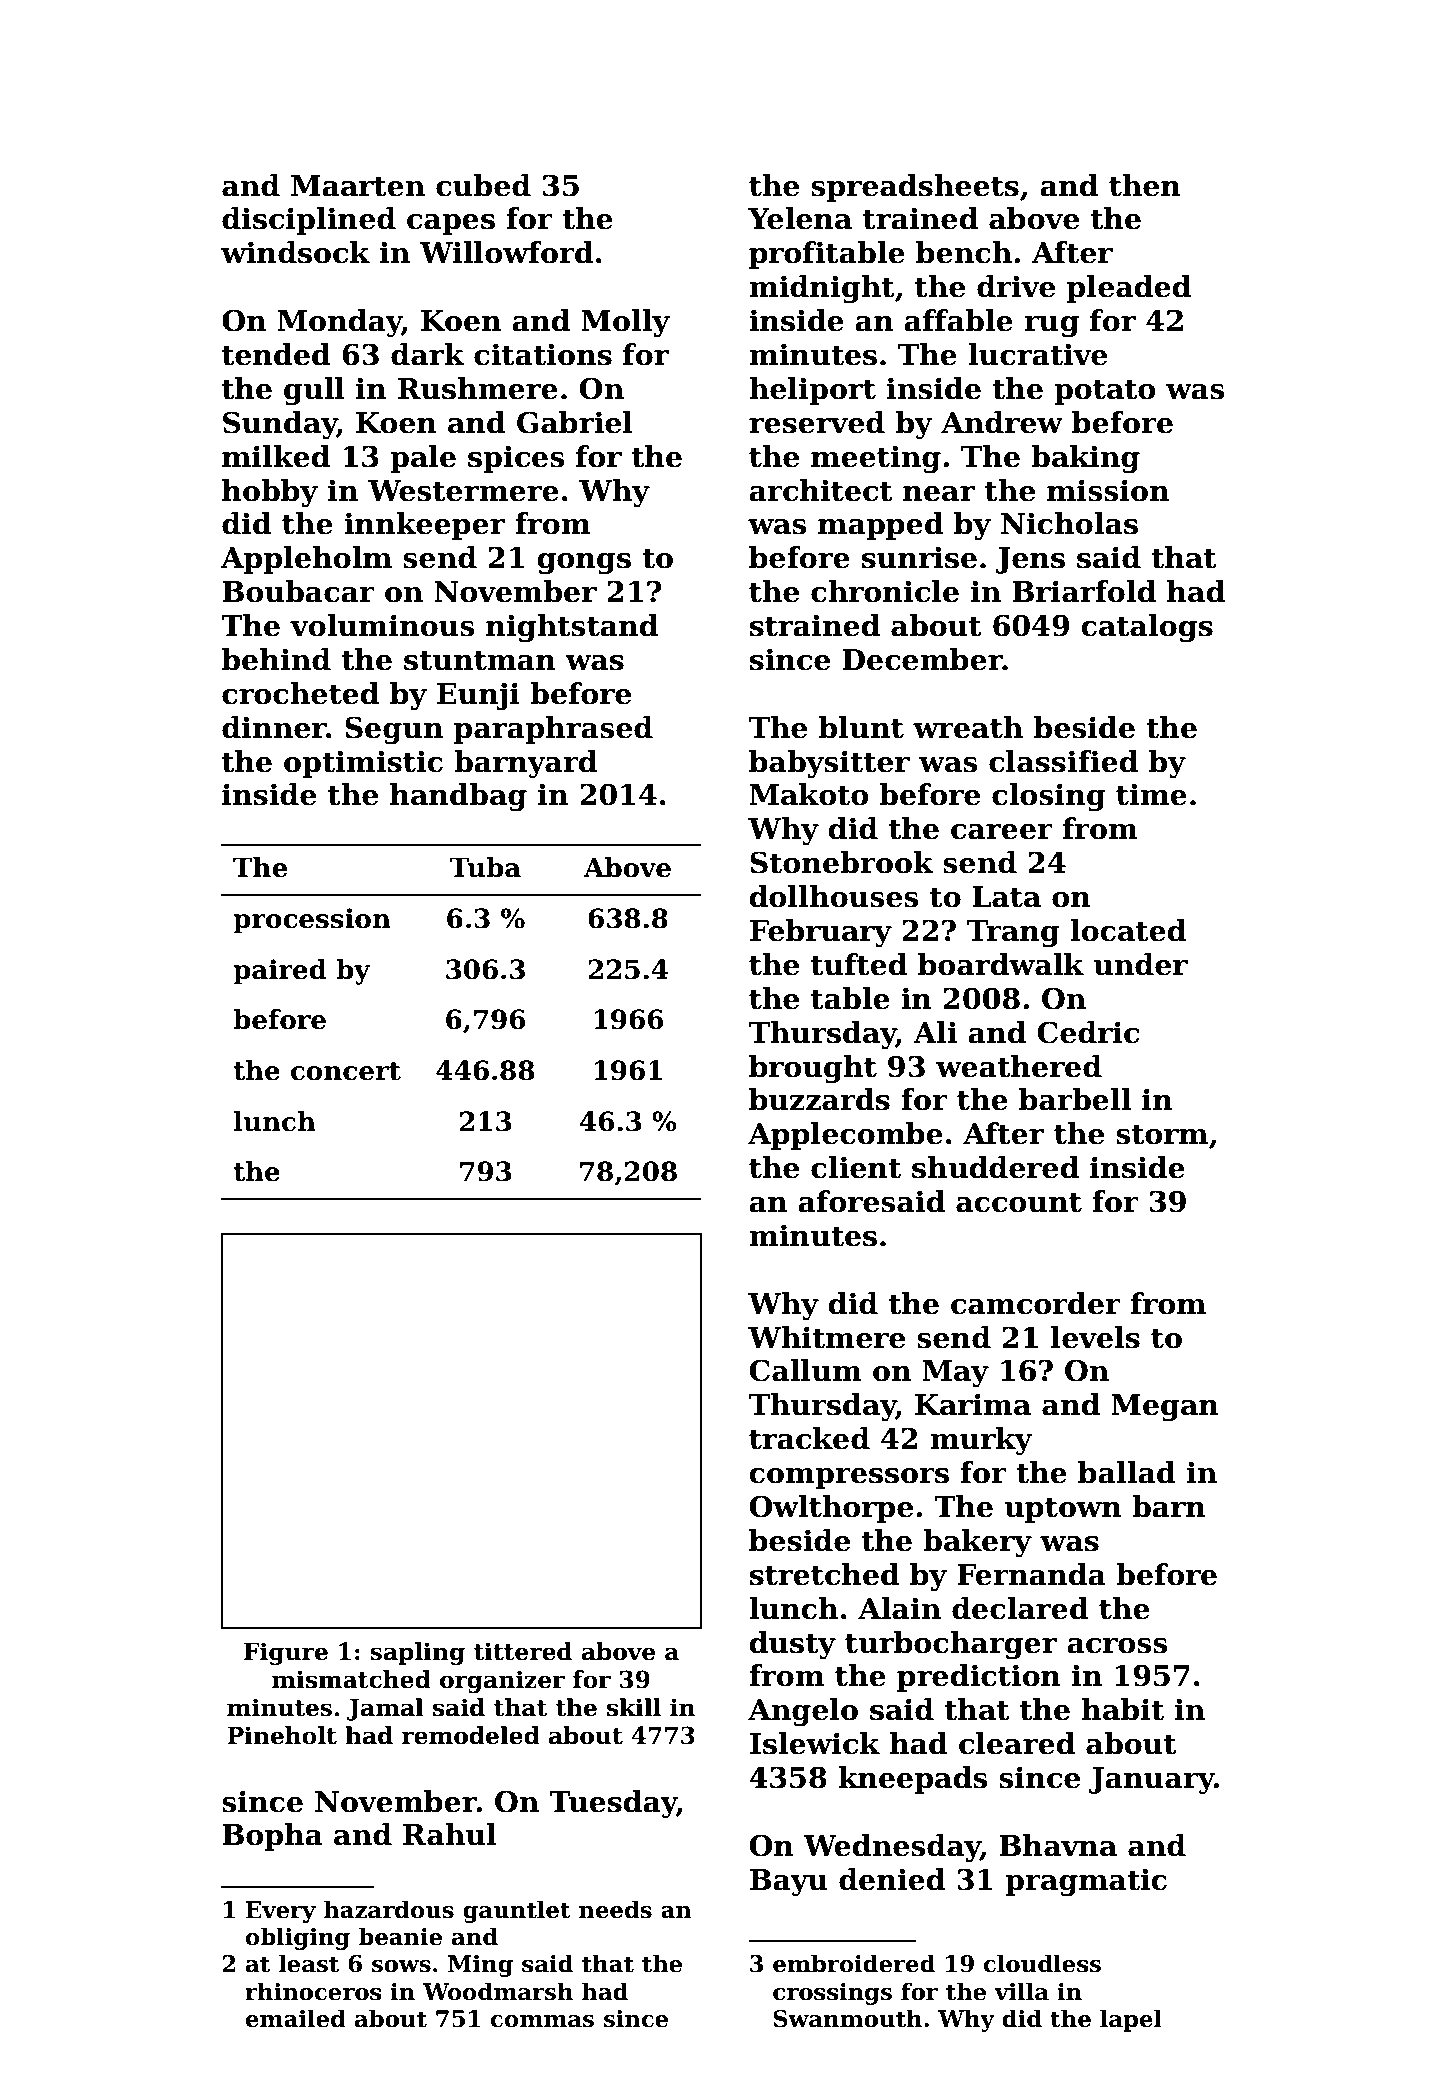  Describe the element at coordinates (542, 2021) in the document. I see `commas` at that location.
